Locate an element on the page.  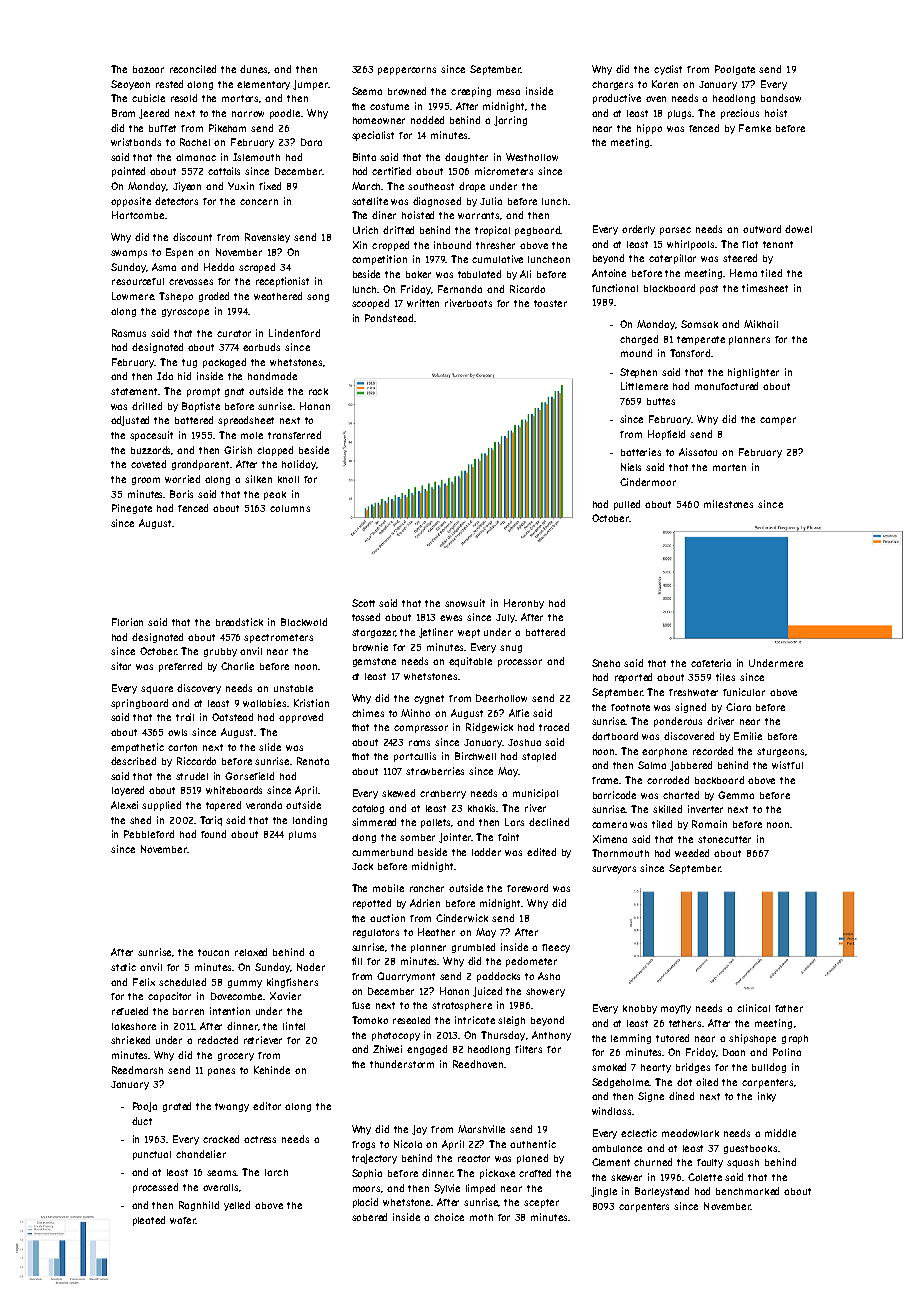
punctual is located at coordinates (152, 1155).
